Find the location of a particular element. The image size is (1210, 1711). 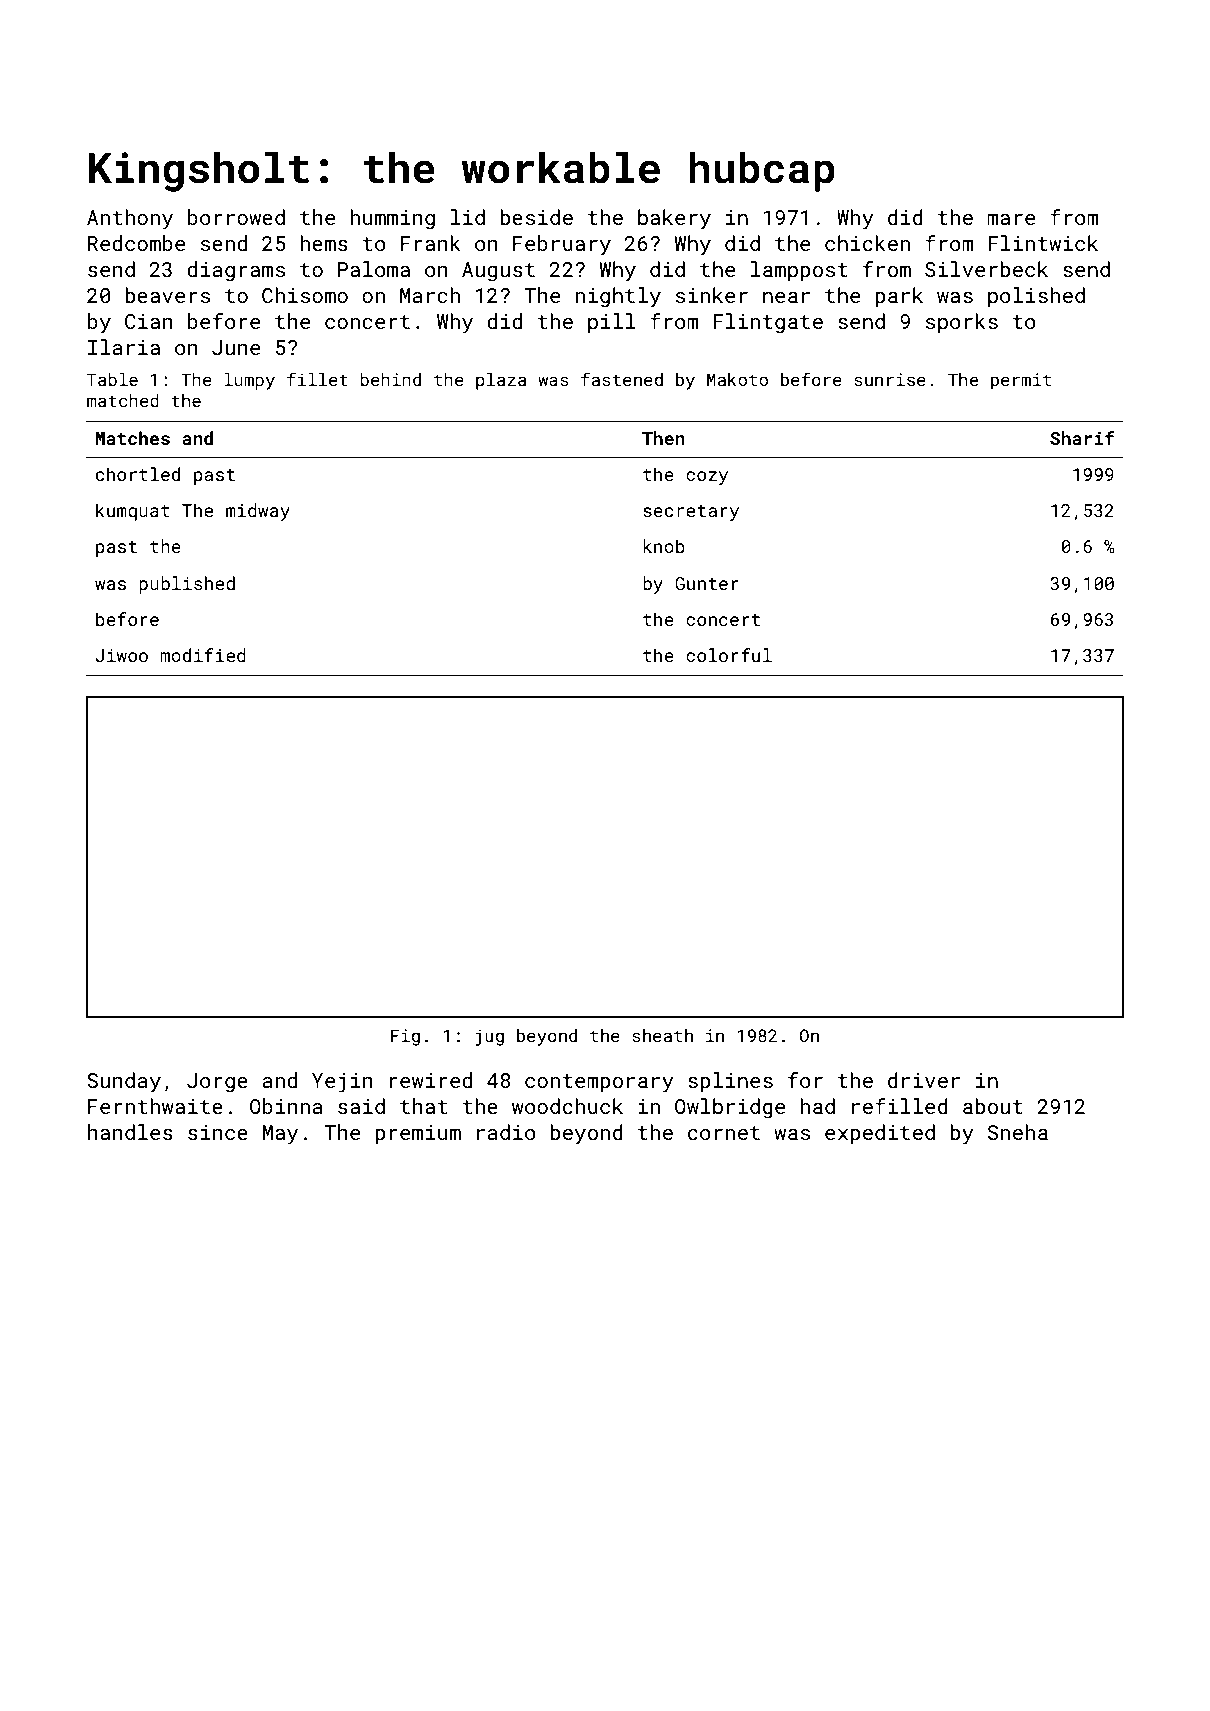

jug is located at coordinates (489, 1037).
